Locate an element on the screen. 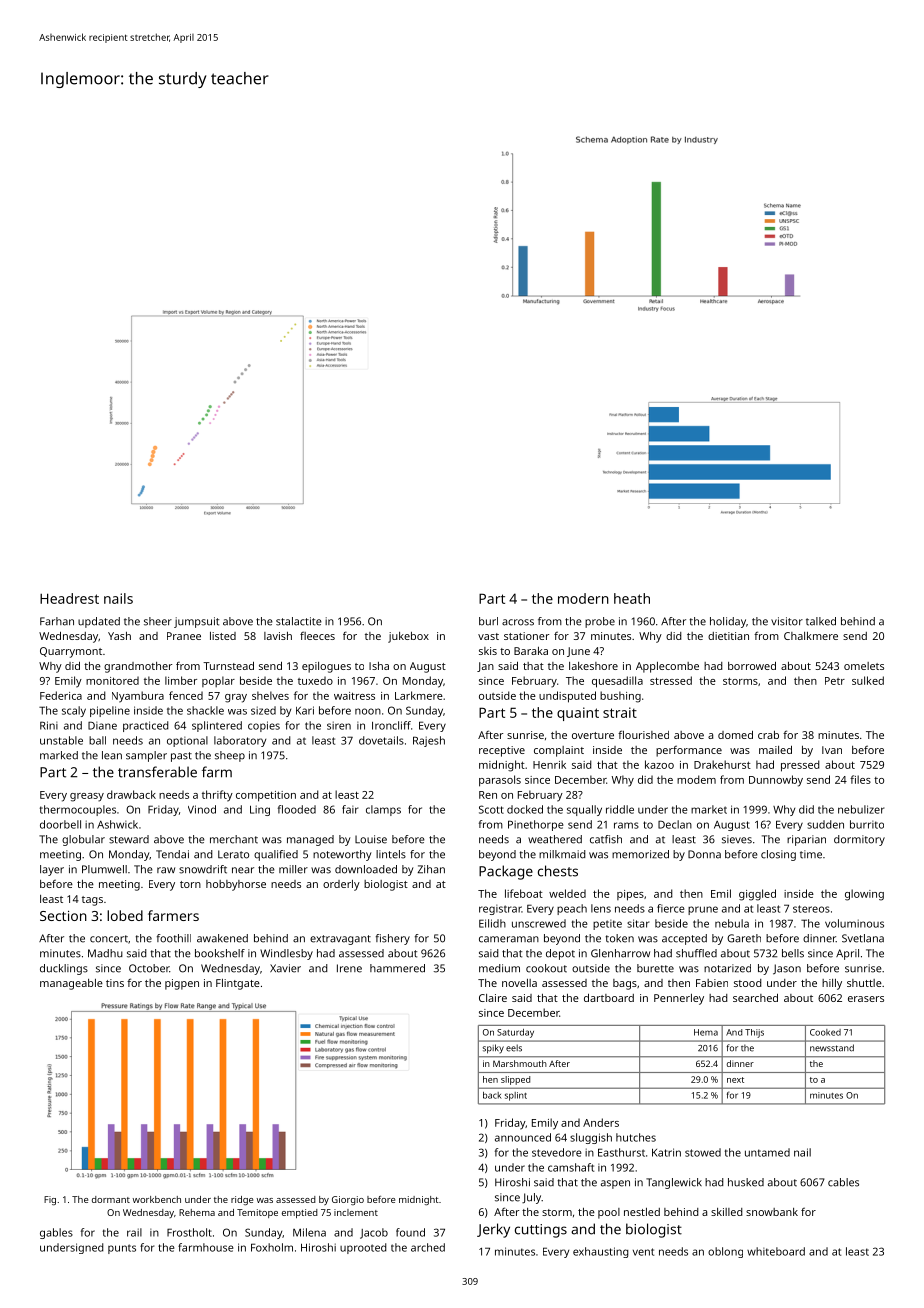 The height and width of the screenshot is (1308, 924). skilled is located at coordinates (727, 1212).
